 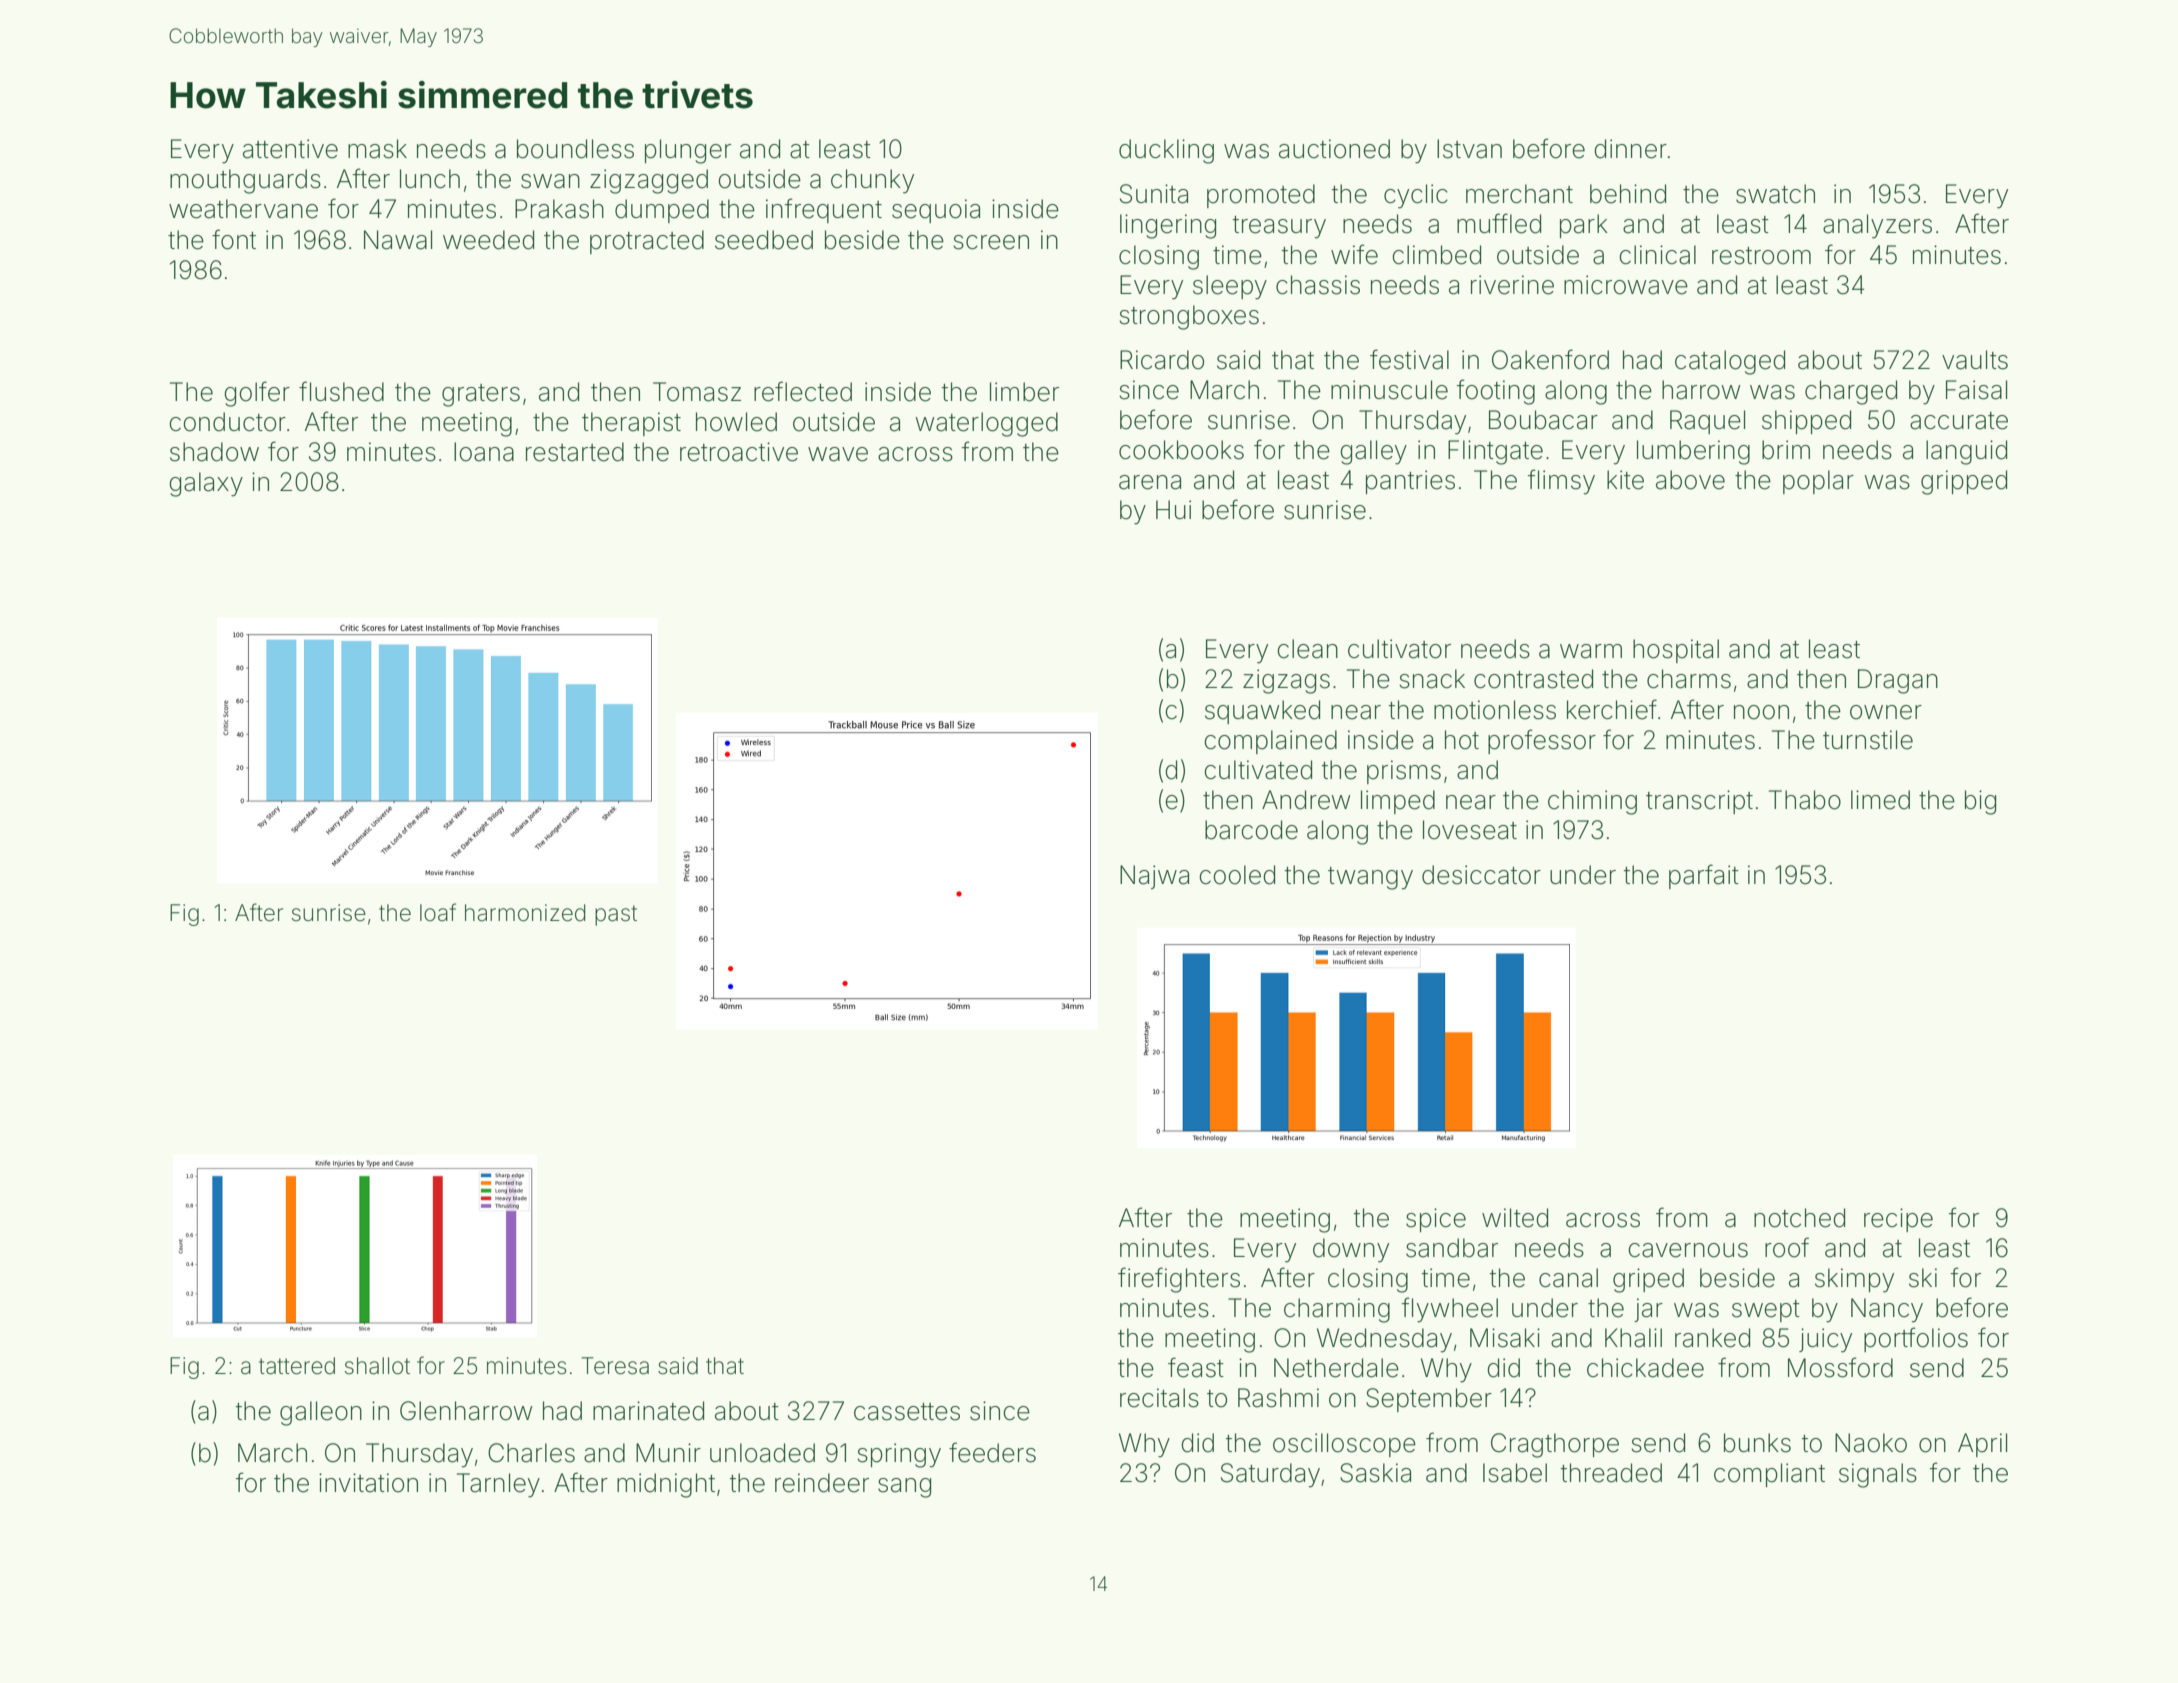 I want to click on Hui, so click(x=1173, y=509).
